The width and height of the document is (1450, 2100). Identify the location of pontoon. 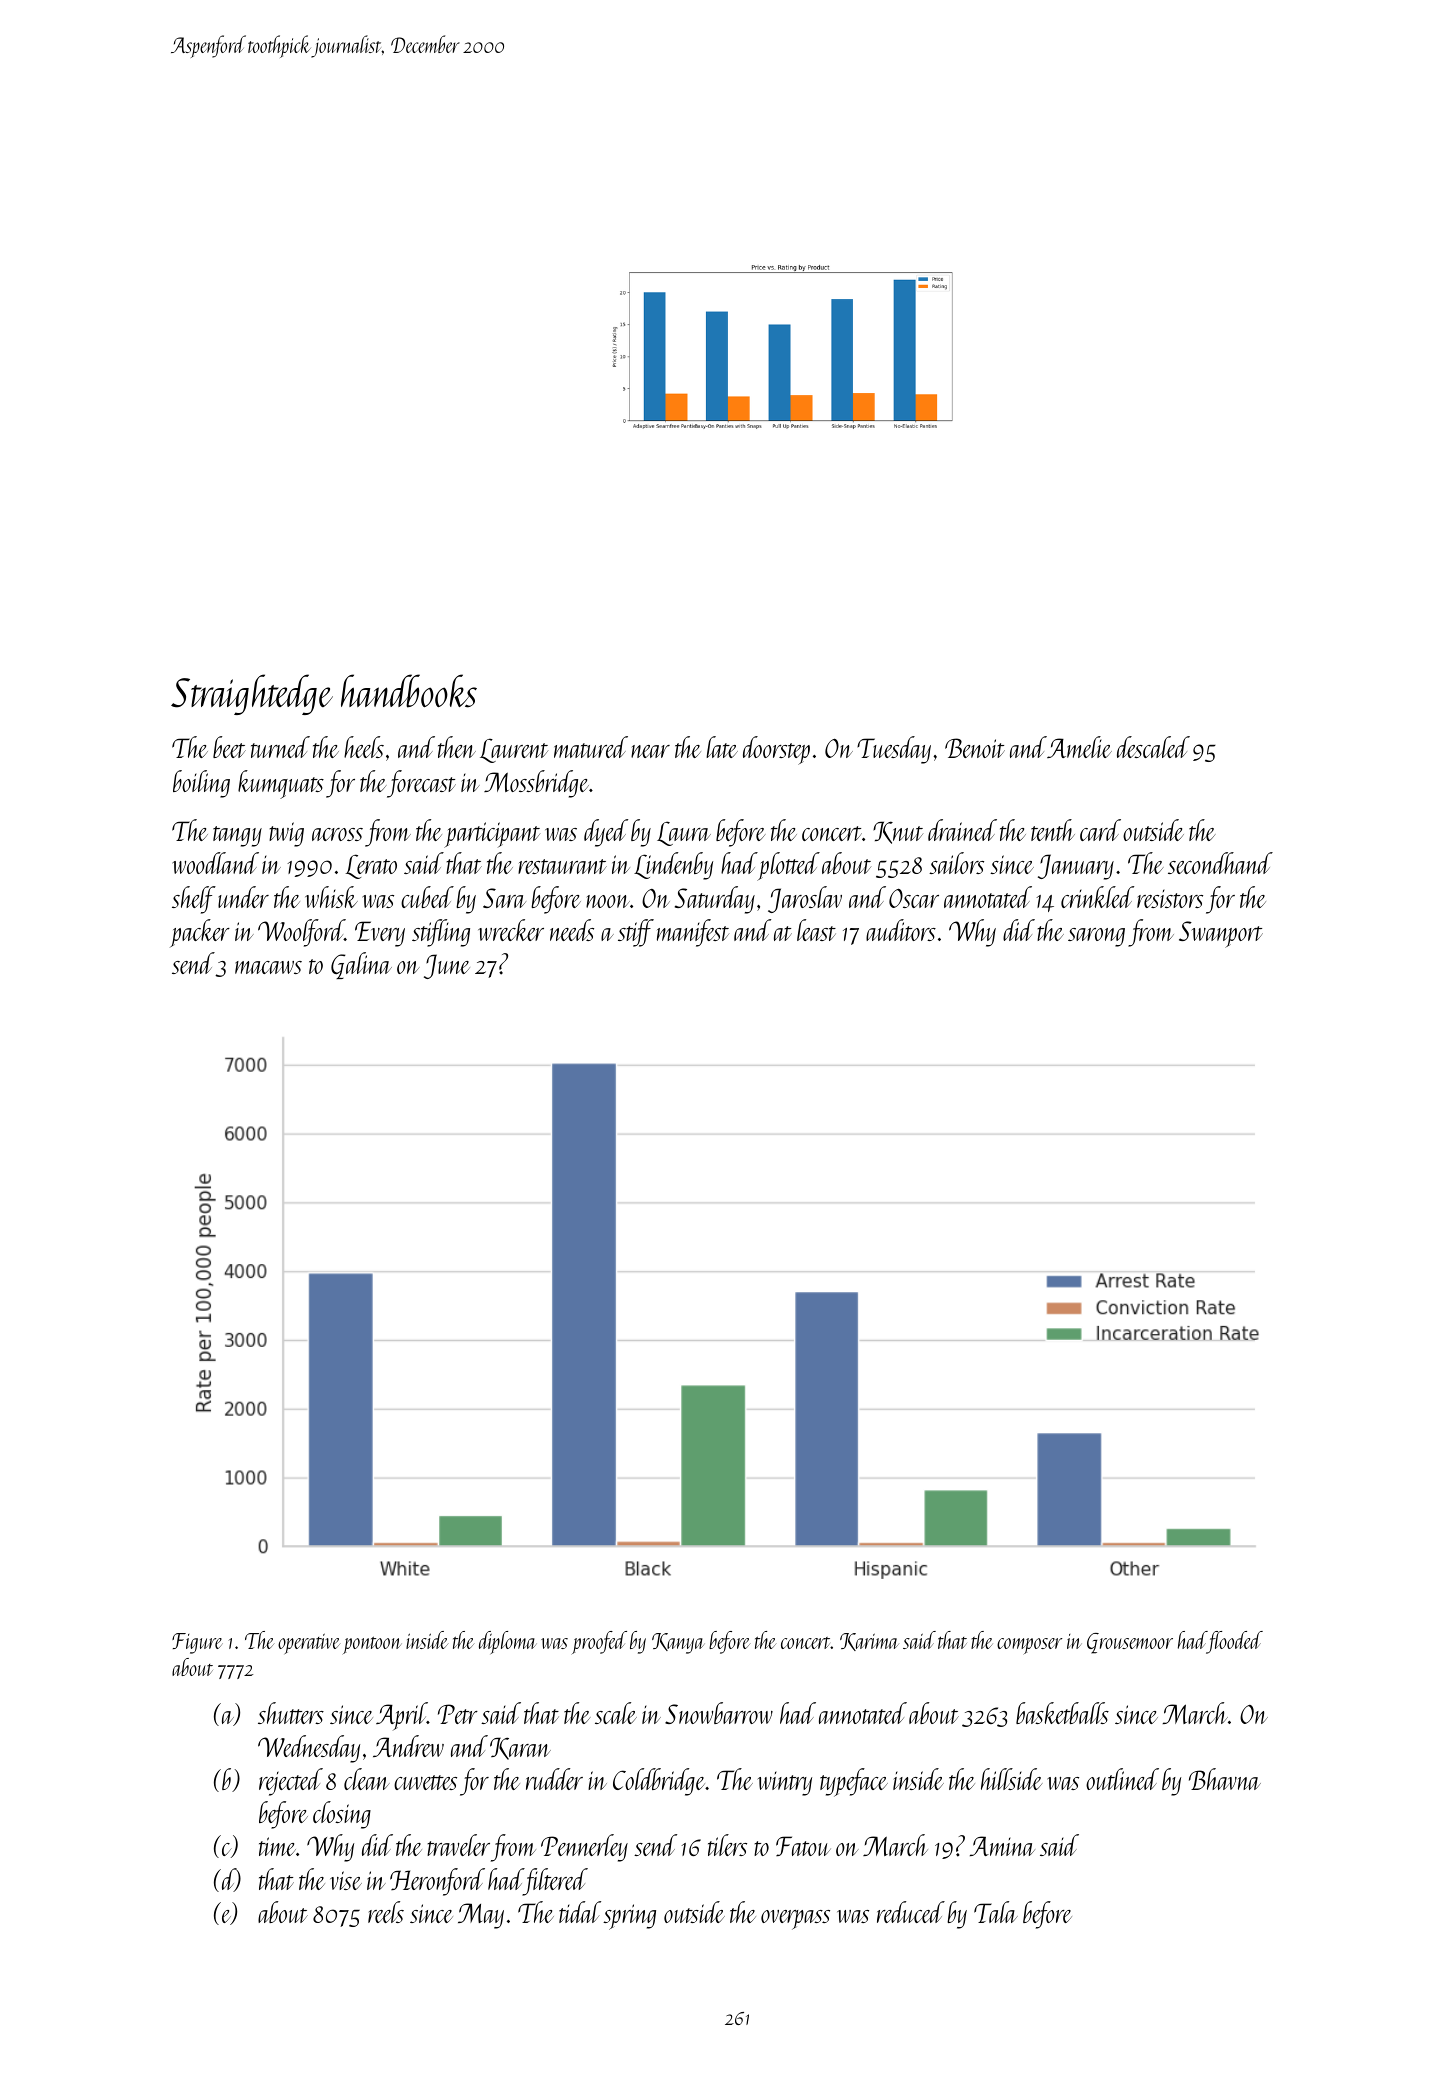
(372, 1645).
